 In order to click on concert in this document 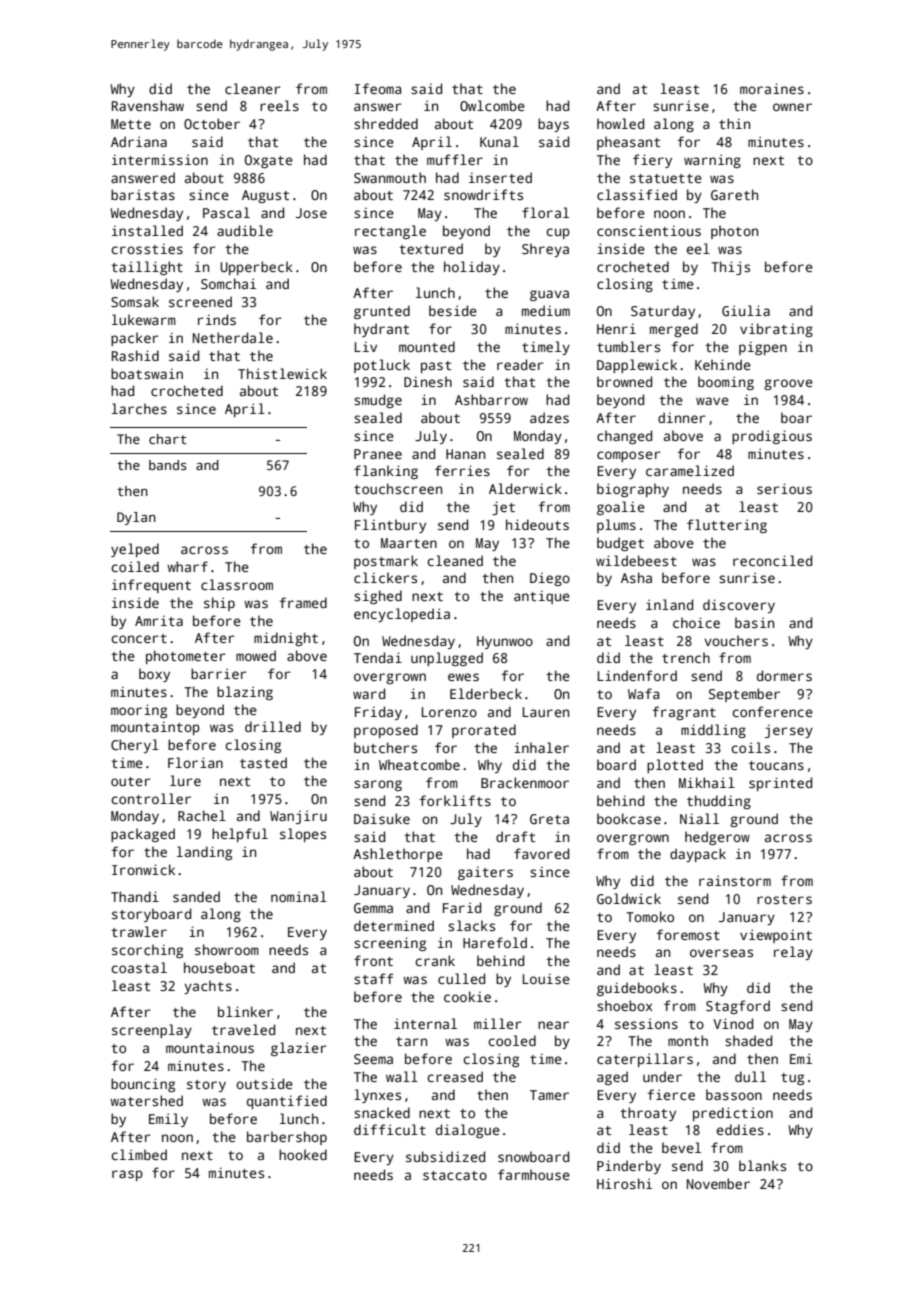, I will do `click(139, 638)`.
